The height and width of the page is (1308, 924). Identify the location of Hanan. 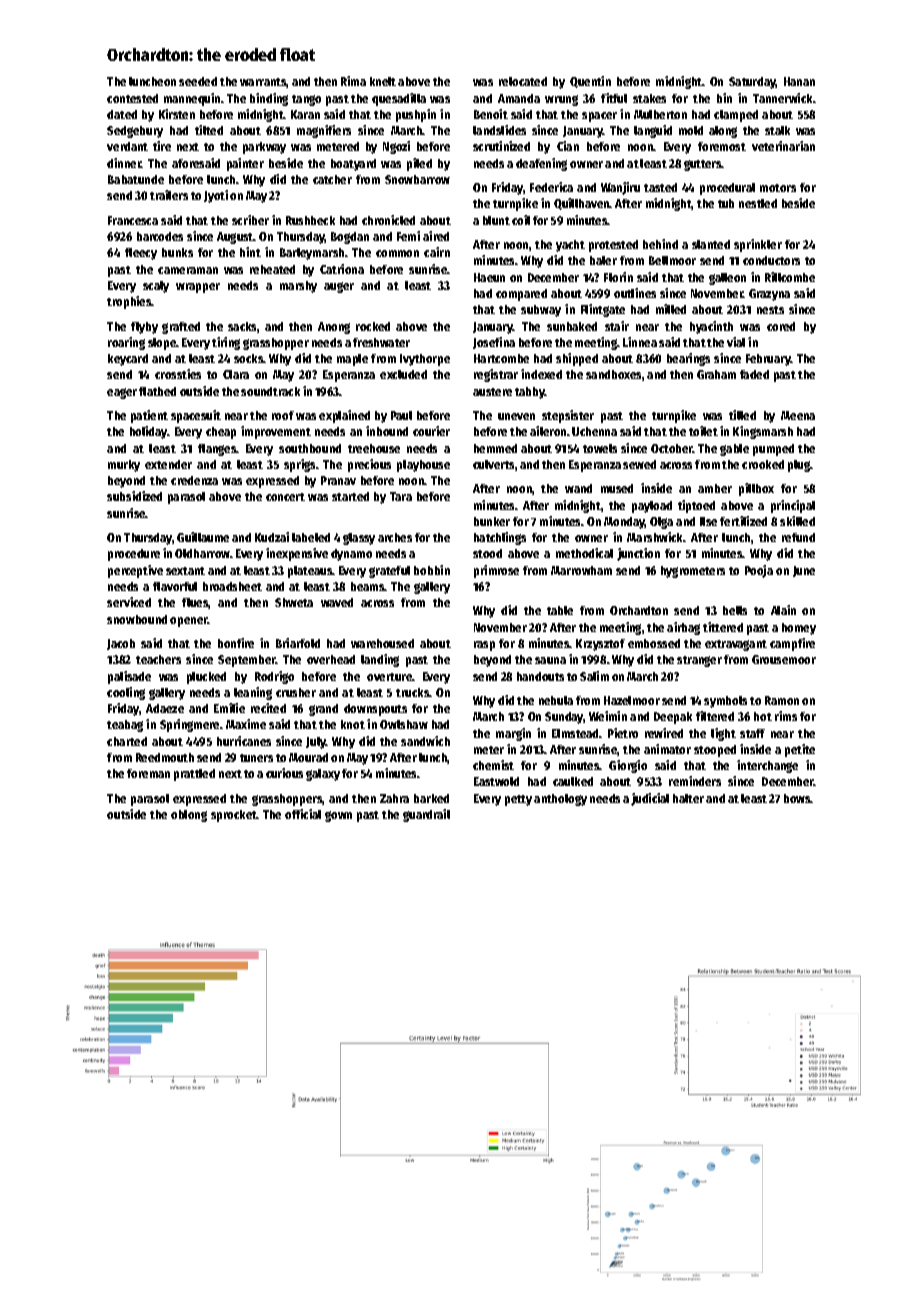
(799, 81).
